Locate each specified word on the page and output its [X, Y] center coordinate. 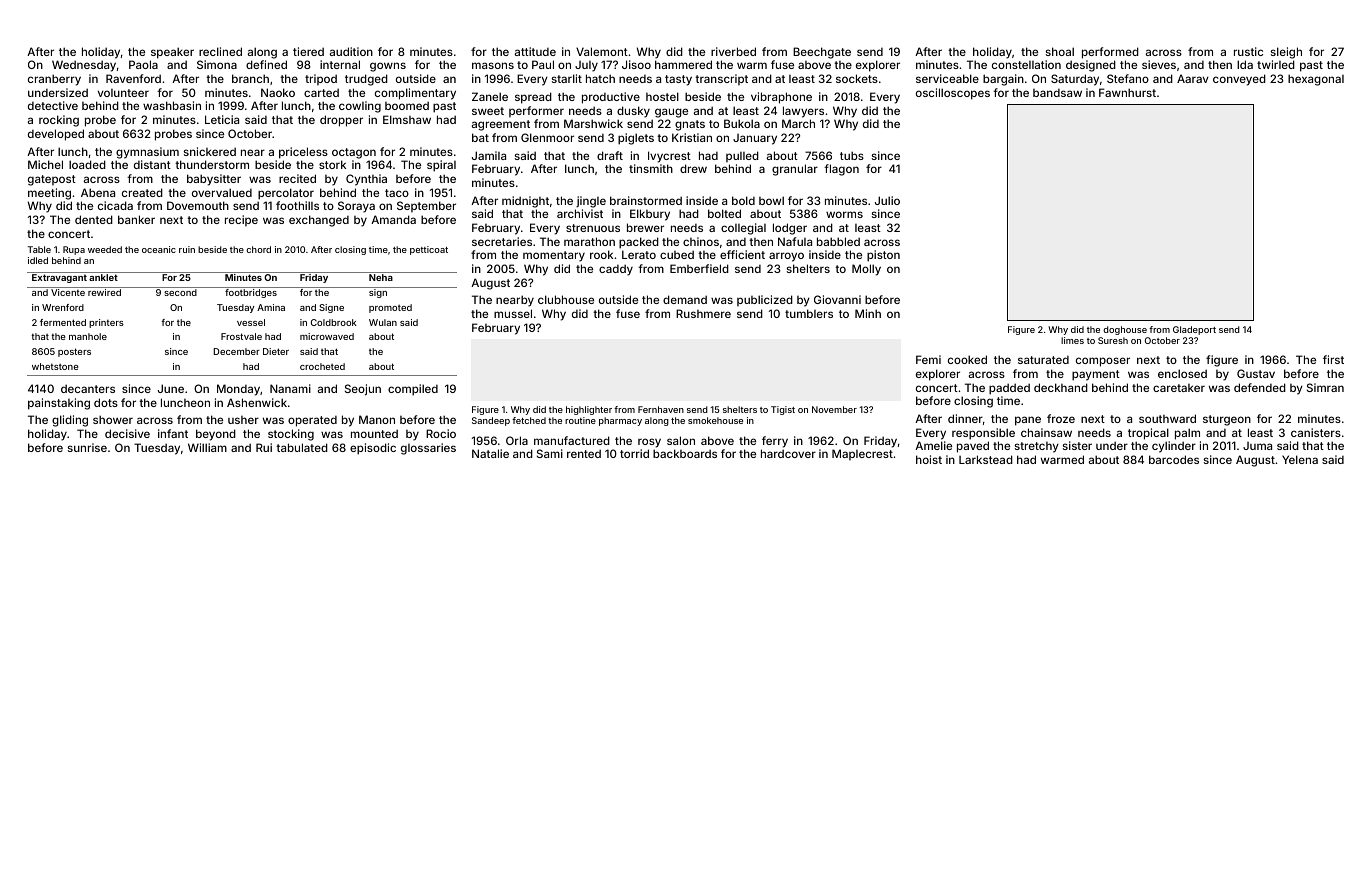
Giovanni [837, 299]
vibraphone [781, 98]
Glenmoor [547, 137]
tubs [852, 155]
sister [1077, 445]
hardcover [788, 453]
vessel [251, 322]
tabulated [302, 447]
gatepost [52, 180]
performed [1110, 53]
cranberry [54, 80]
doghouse [1125, 330]
